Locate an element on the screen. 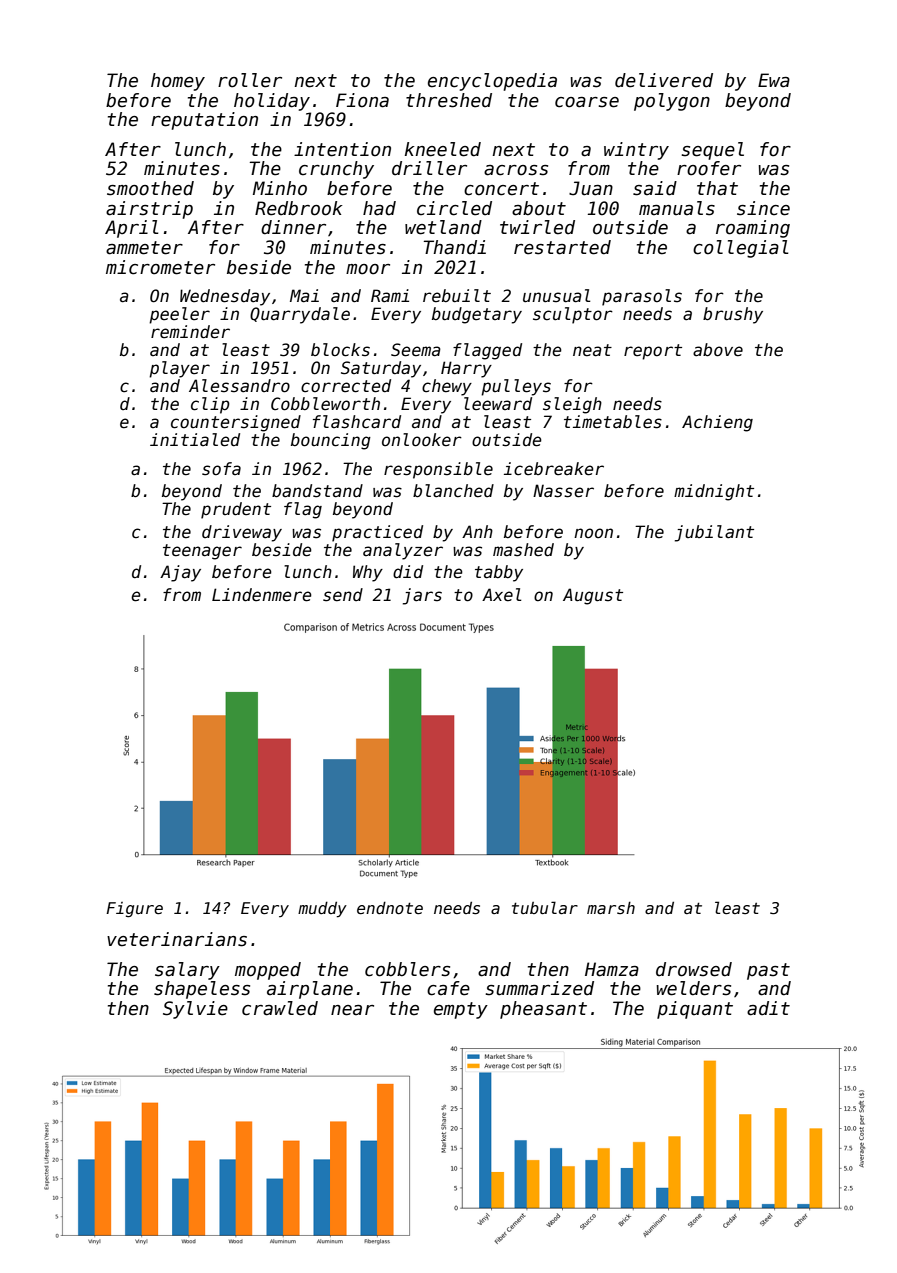 The image size is (897, 1273). above is located at coordinates (718, 350).
